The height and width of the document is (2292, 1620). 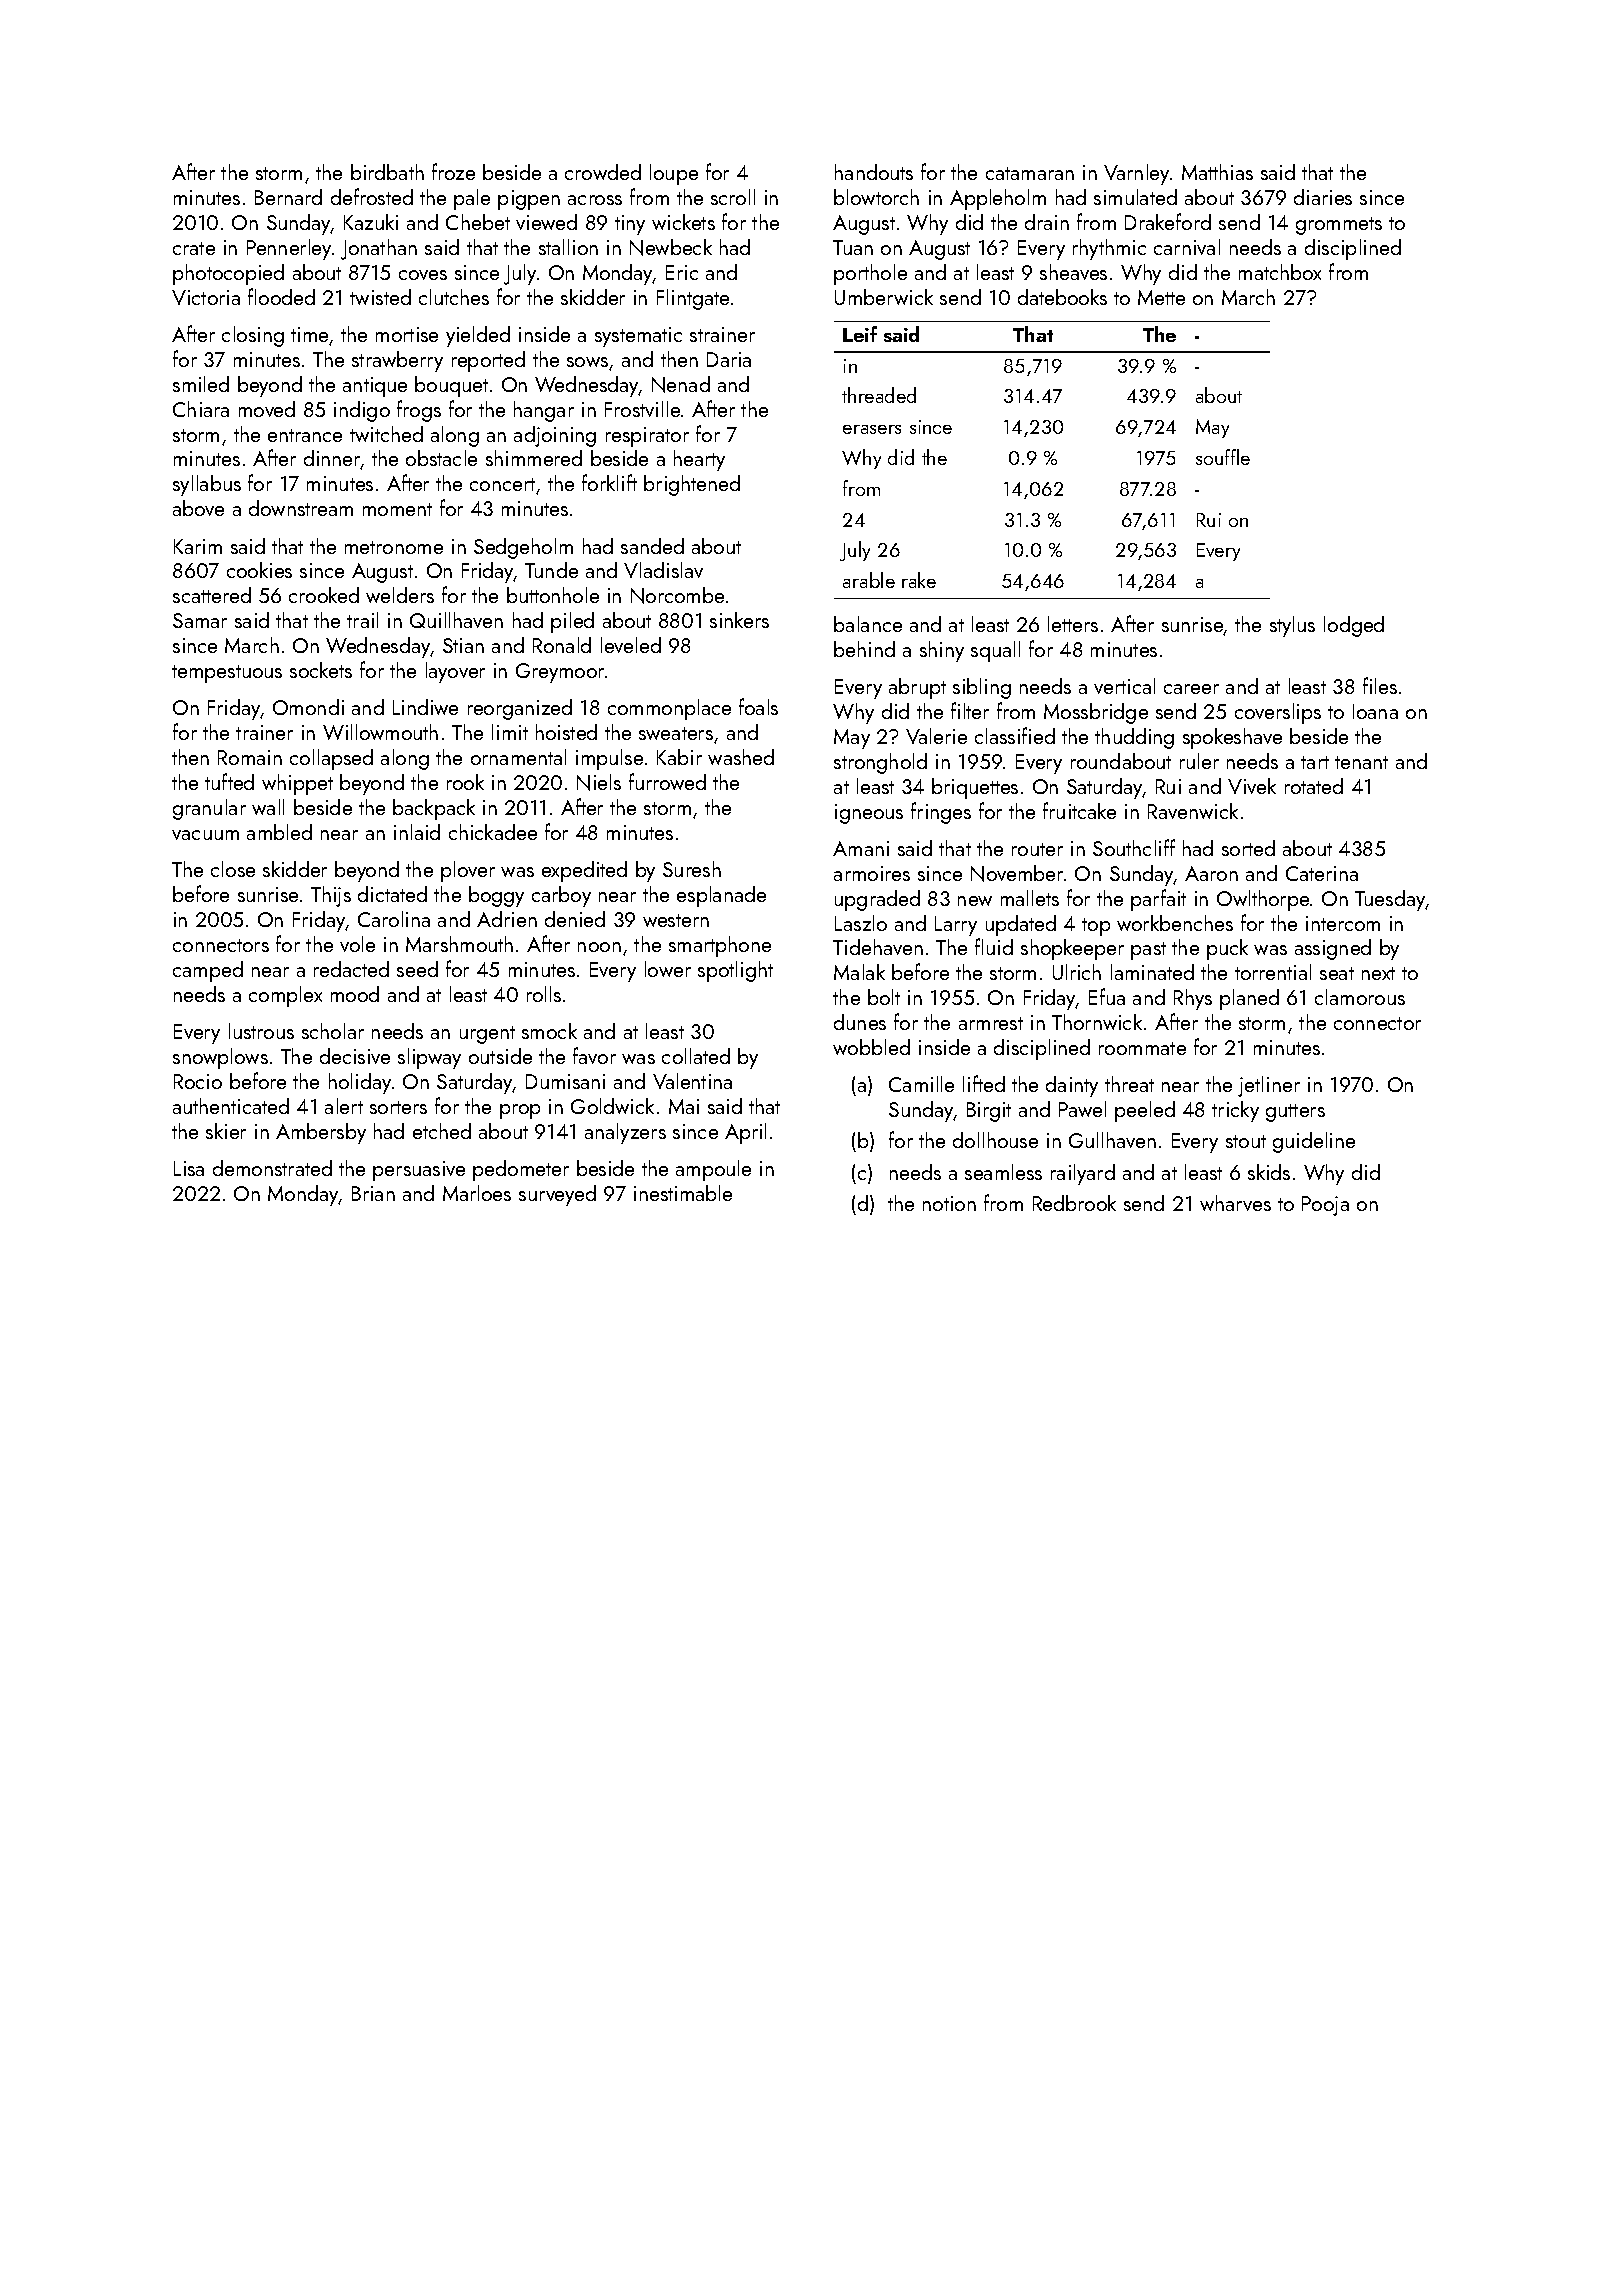 What do you see at coordinates (226, 1131) in the document?
I see `skier` at bounding box center [226, 1131].
